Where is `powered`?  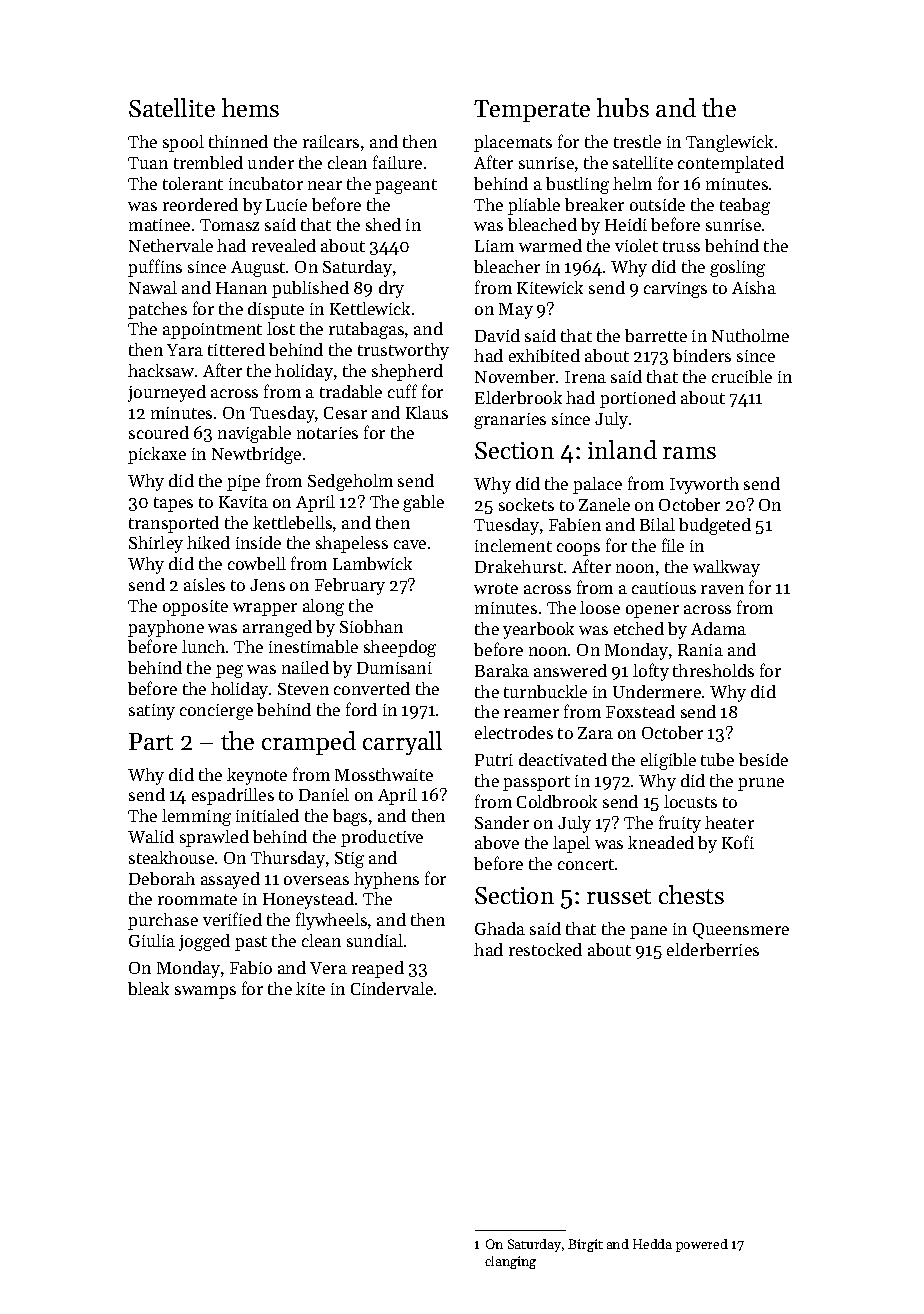 powered is located at coordinates (702, 1245).
